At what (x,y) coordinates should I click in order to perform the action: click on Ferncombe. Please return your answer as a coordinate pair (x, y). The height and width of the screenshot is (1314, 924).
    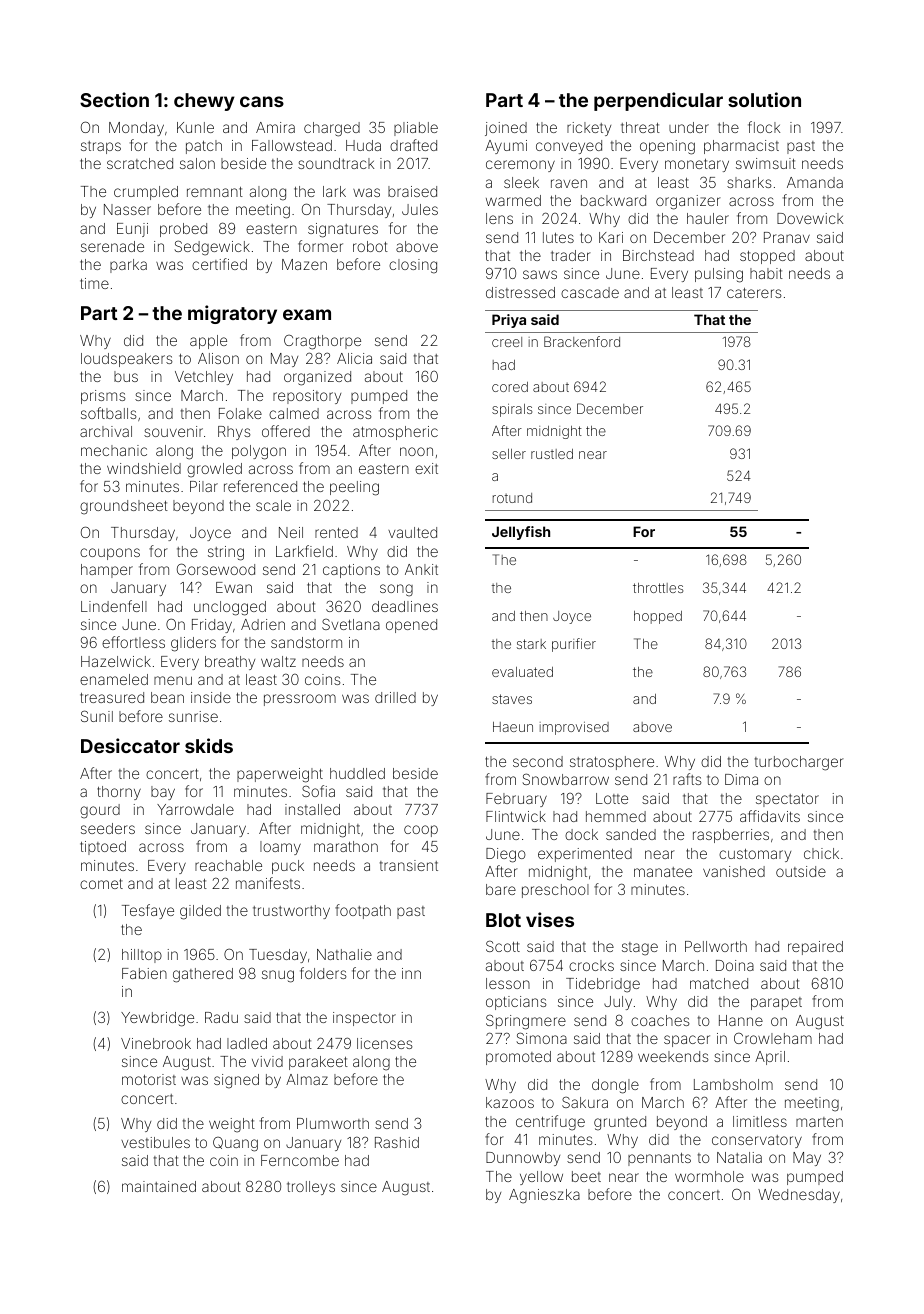
    Looking at the image, I should click on (300, 1160).
